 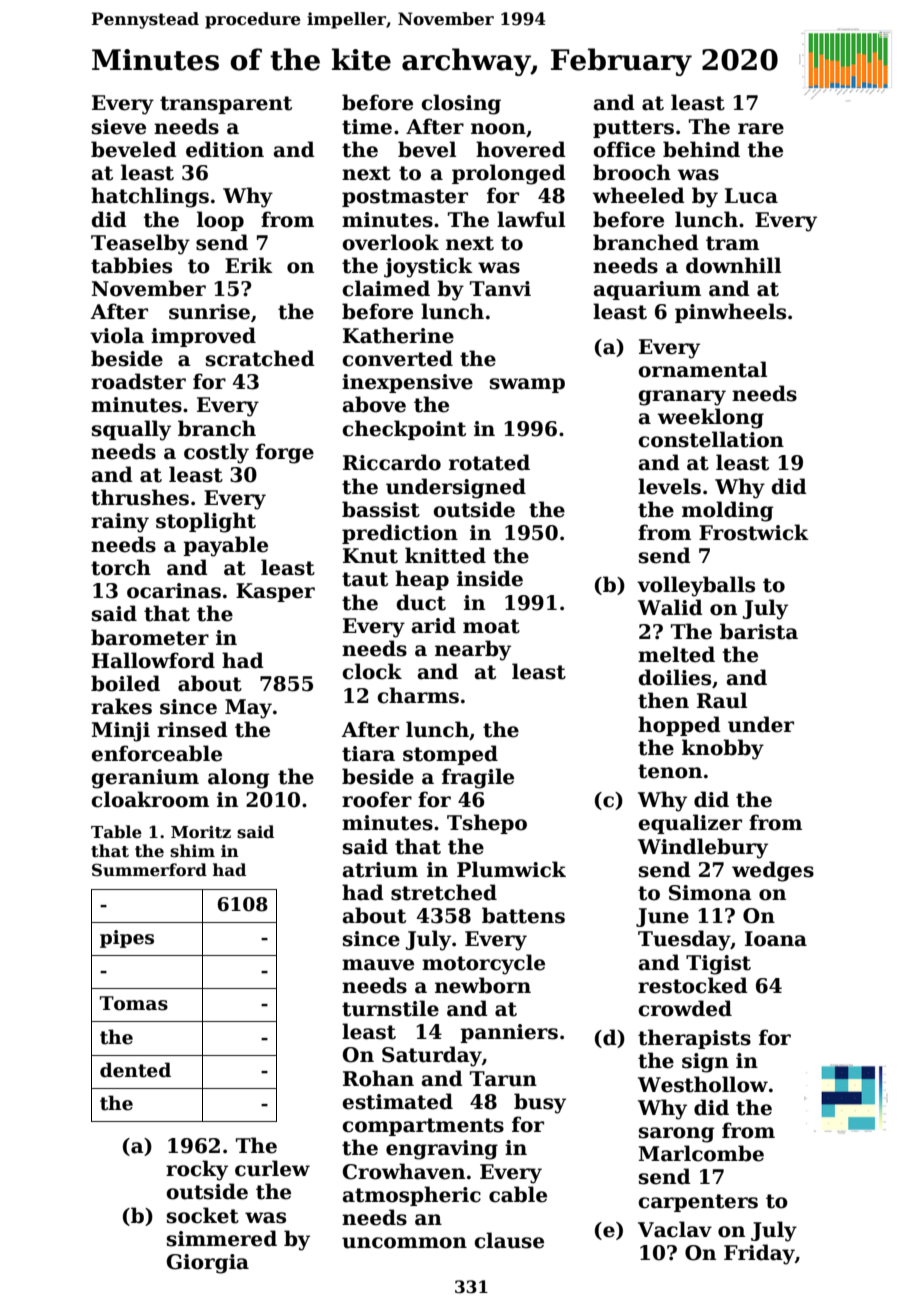 I want to click on noon, so click(x=498, y=129).
